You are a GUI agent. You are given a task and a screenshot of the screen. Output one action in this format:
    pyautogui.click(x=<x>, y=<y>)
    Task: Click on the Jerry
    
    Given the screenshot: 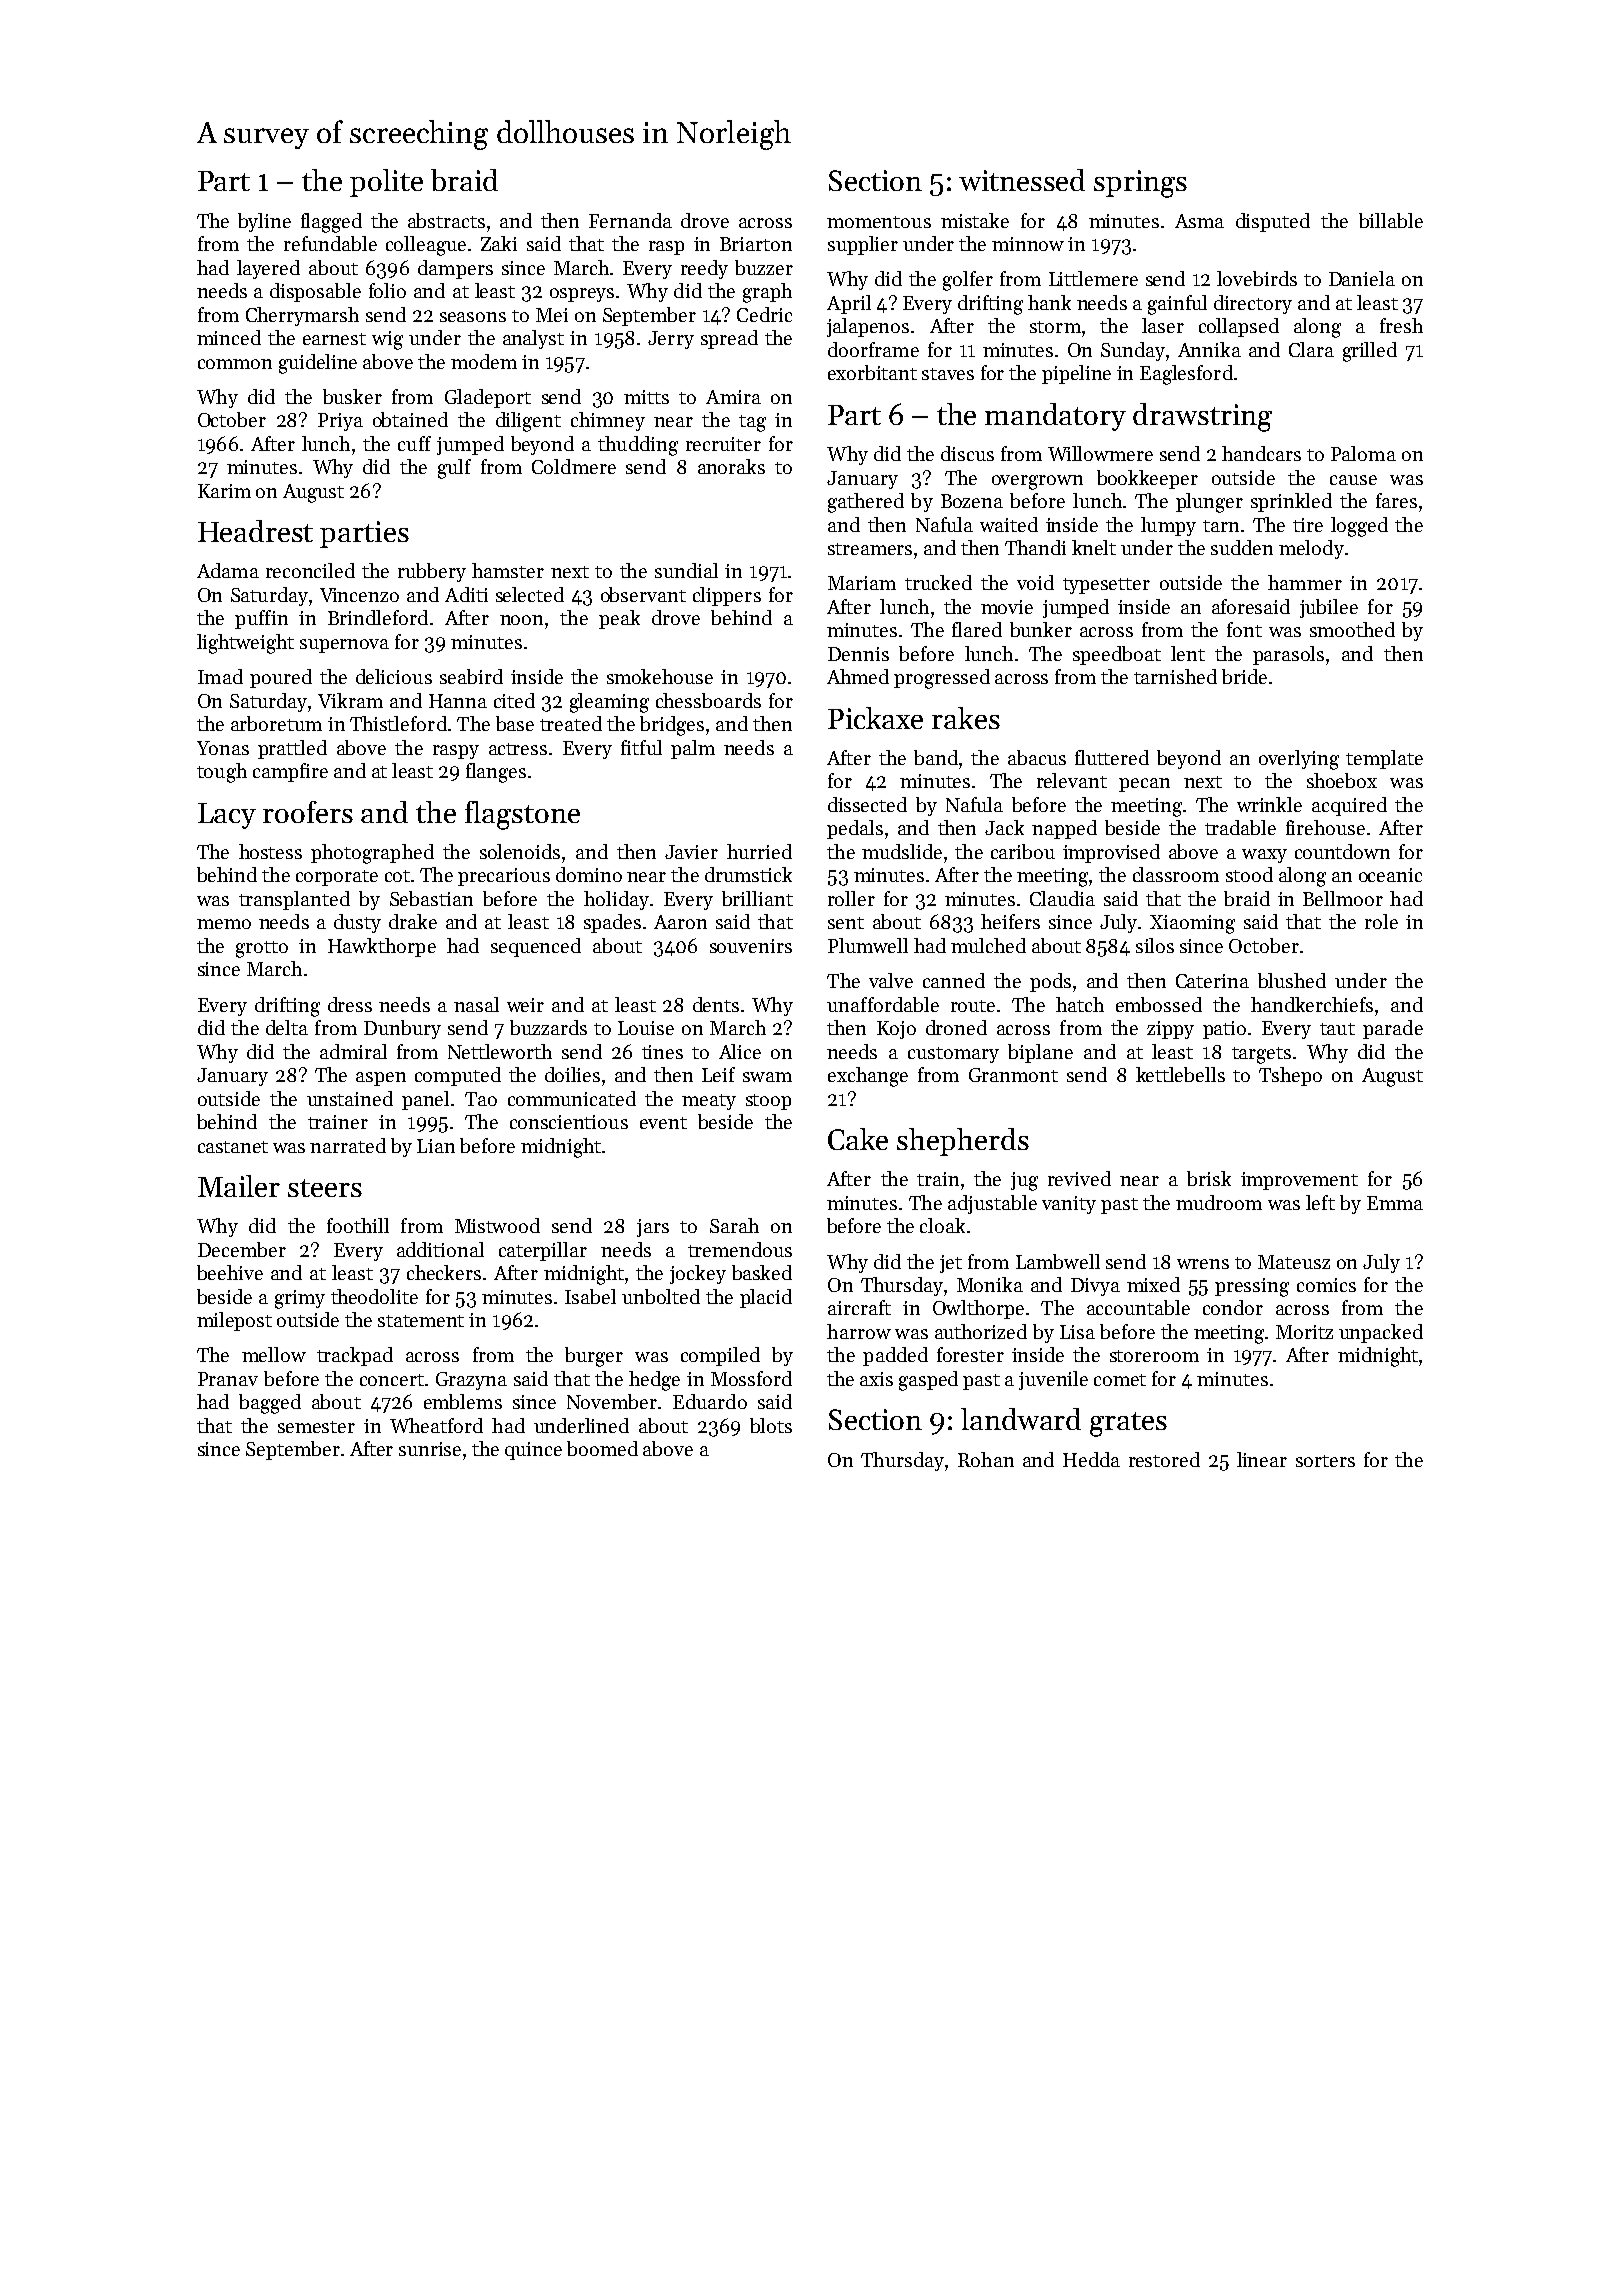 What is the action you would take?
    pyautogui.click(x=671, y=340)
